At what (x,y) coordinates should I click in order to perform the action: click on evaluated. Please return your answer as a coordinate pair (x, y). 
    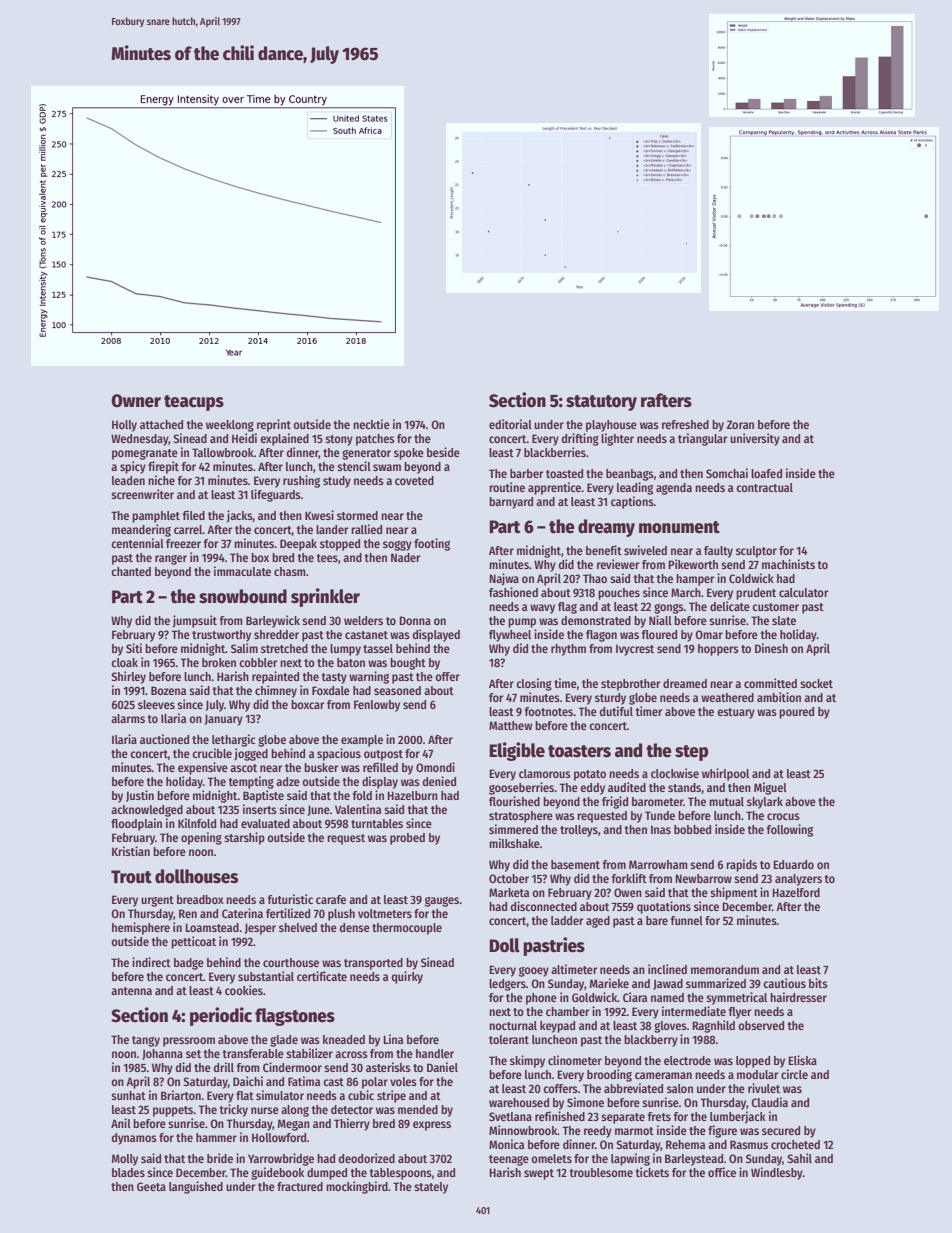
    Looking at the image, I should click on (265, 823).
